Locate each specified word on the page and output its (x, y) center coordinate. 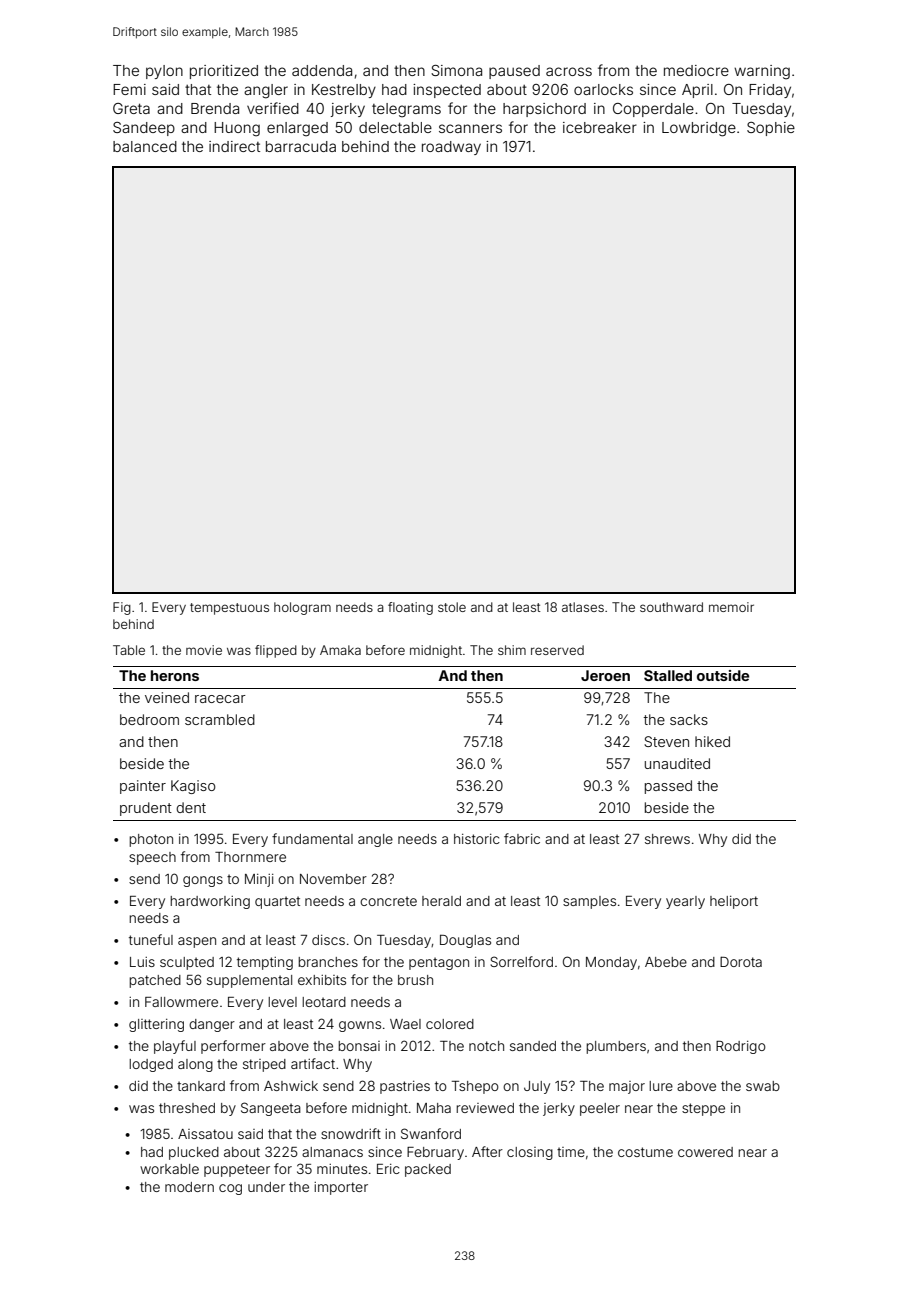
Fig (122, 608)
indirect (234, 146)
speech (152, 858)
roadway (451, 148)
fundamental (312, 838)
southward (671, 607)
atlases (583, 607)
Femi (129, 89)
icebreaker (600, 127)
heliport (734, 902)
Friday (770, 91)
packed (428, 1170)
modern (189, 1187)
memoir (731, 607)
